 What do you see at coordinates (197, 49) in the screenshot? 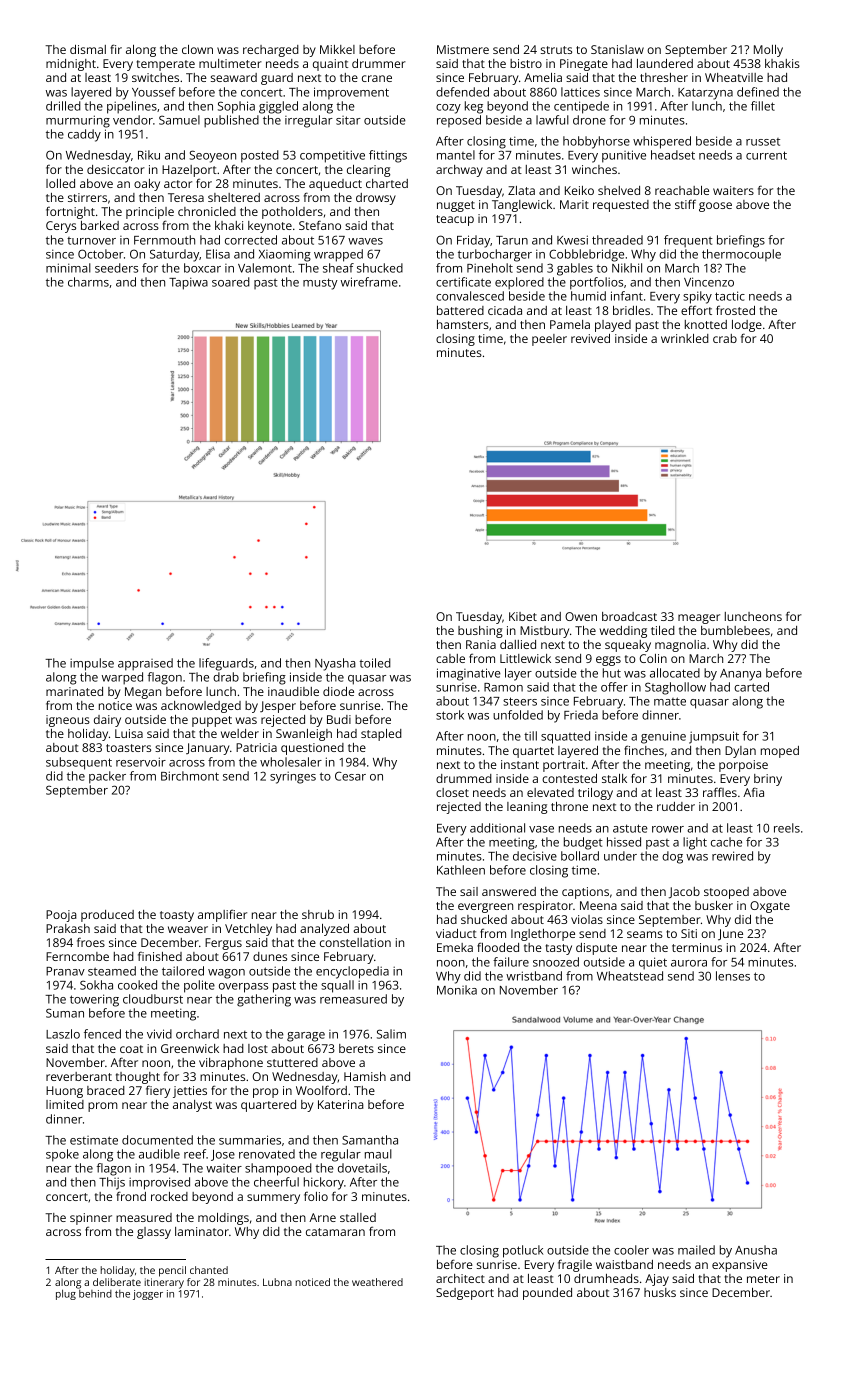
I see `clown` at bounding box center [197, 49].
